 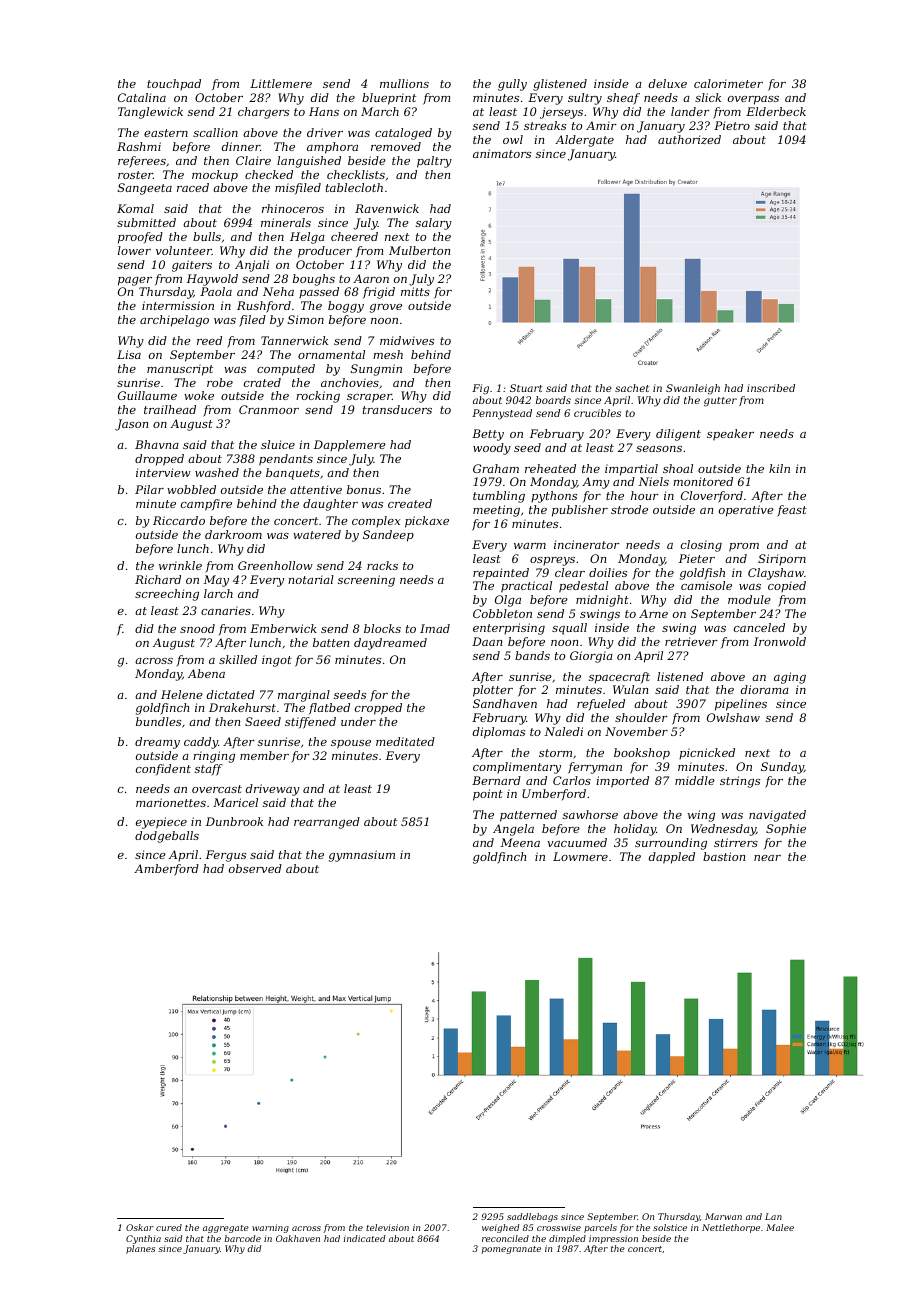 I want to click on holiday, so click(x=635, y=830).
